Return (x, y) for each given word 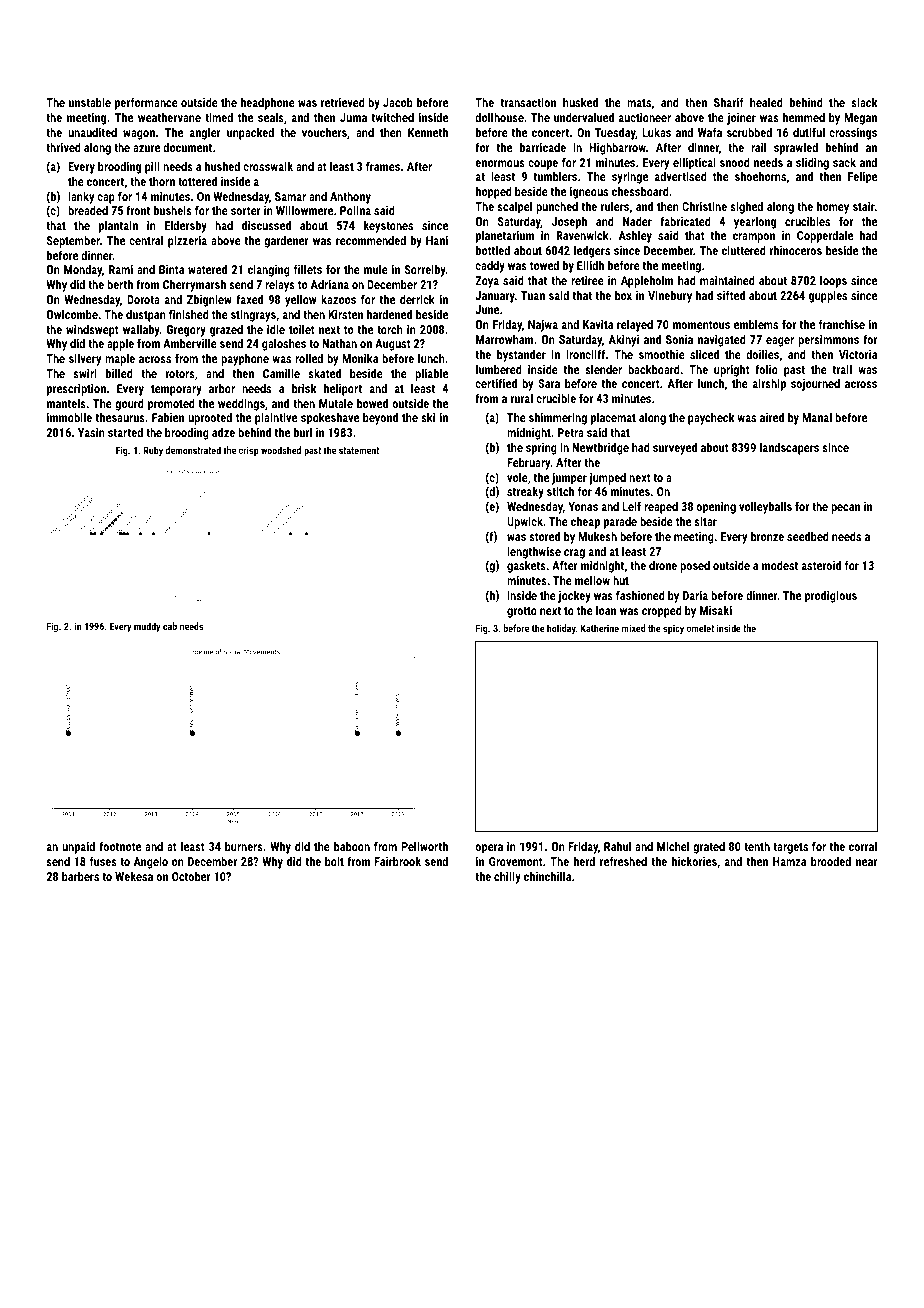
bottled (493, 250)
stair (864, 206)
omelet (700, 628)
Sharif (729, 102)
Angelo (151, 862)
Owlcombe (72, 314)
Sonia (679, 339)
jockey (574, 596)
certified (496, 383)
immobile (69, 417)
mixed (633, 628)
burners (244, 846)
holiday (561, 629)
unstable (90, 102)
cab (170, 626)
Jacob (398, 102)
